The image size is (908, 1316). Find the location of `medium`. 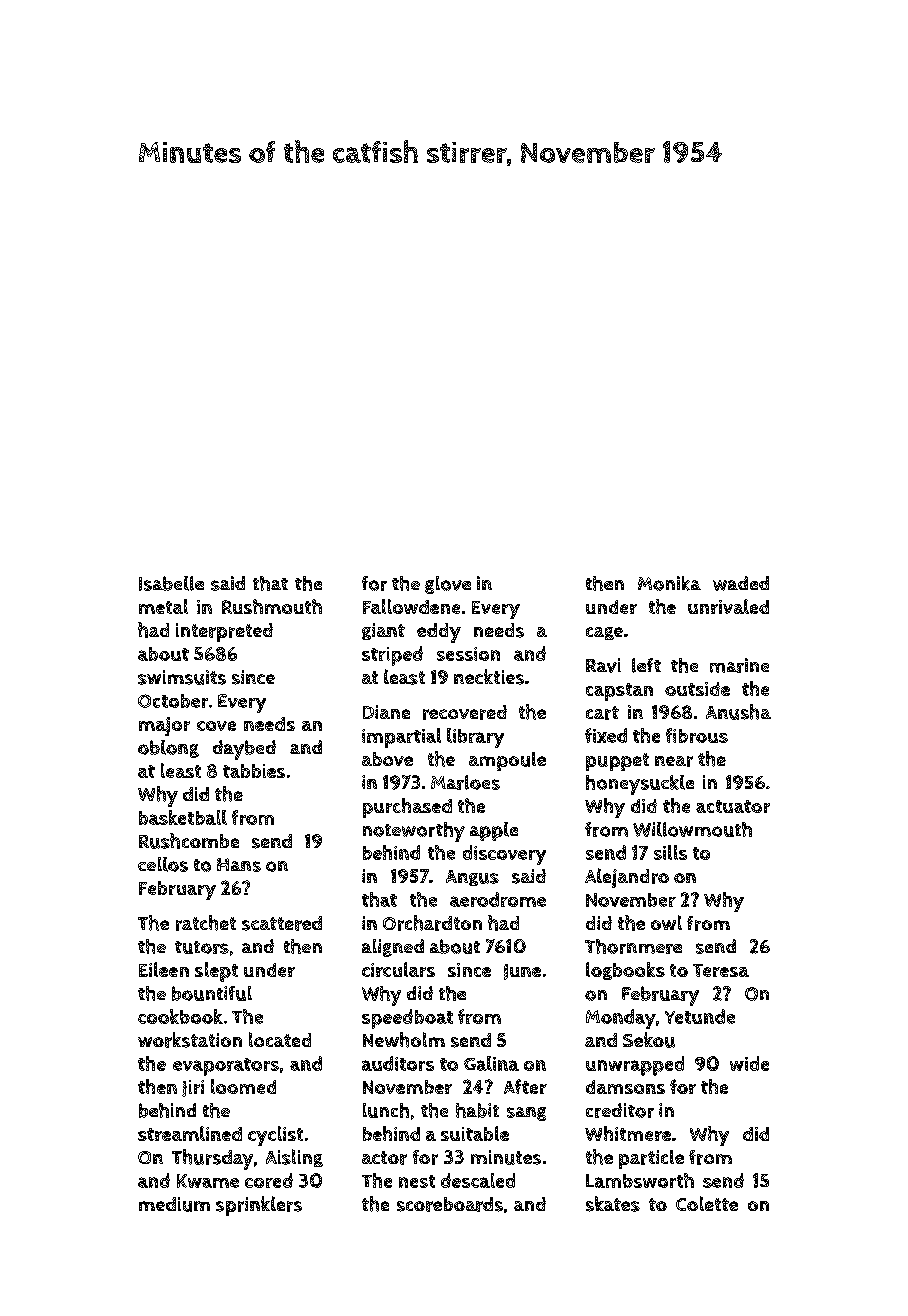

medium is located at coordinates (174, 1204).
